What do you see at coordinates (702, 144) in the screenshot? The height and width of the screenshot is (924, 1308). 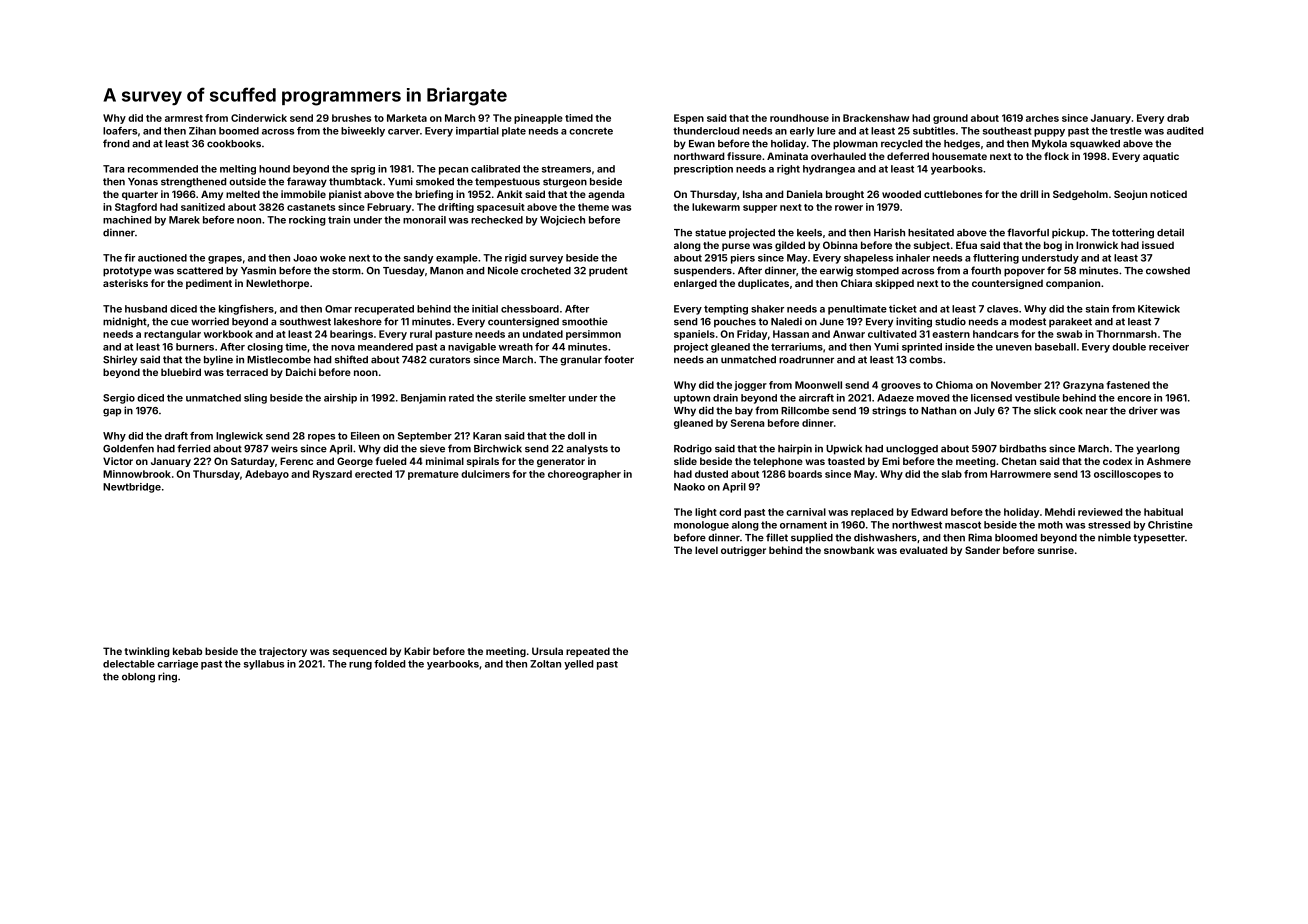 I see `Ewan` at bounding box center [702, 144].
